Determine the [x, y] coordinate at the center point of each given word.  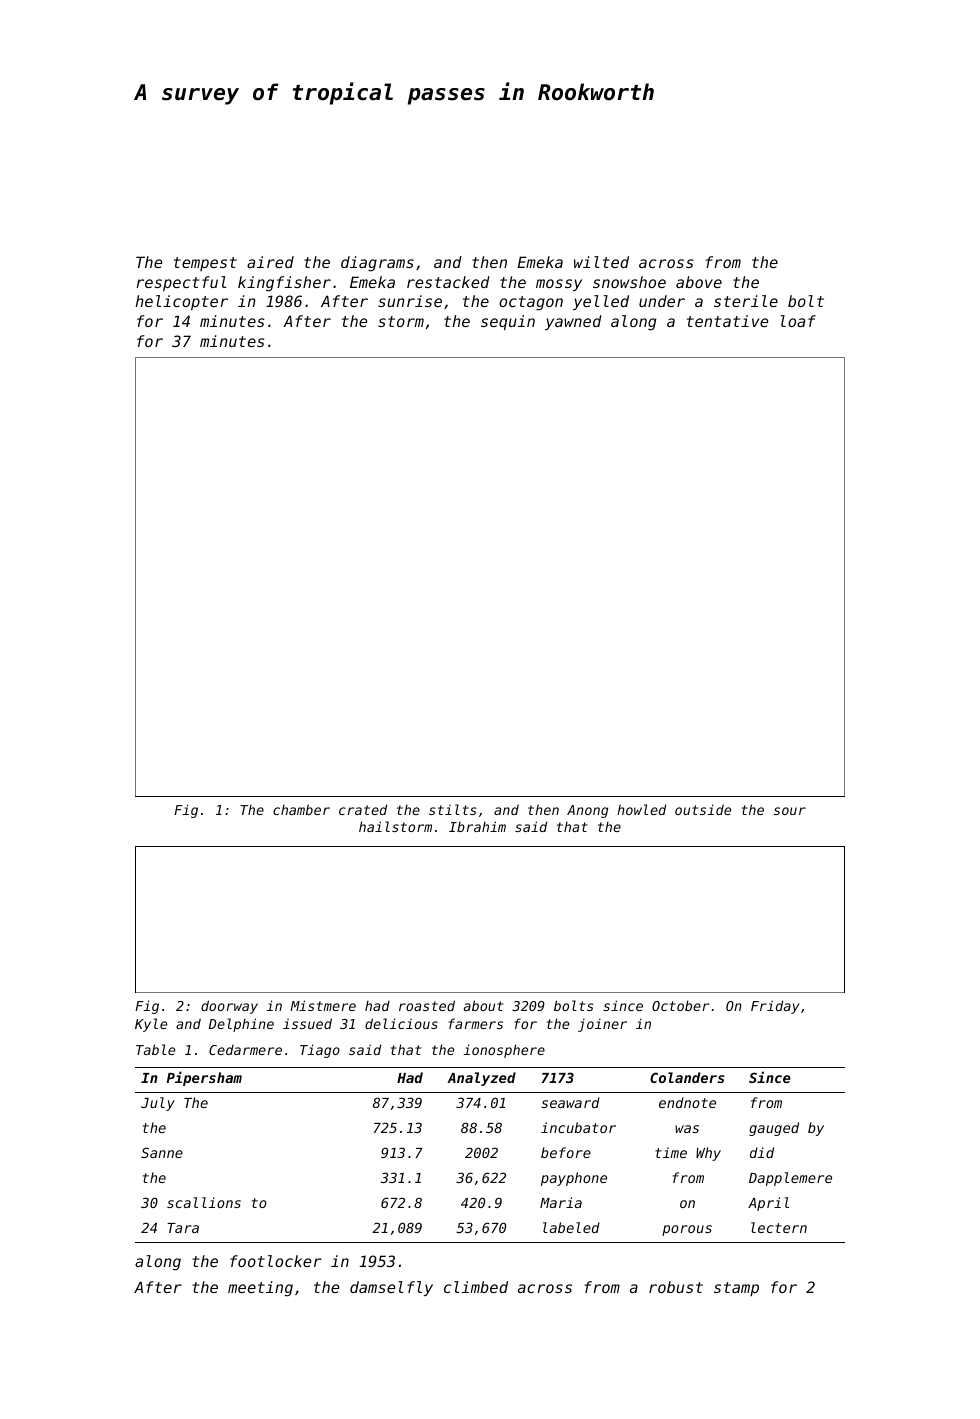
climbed [476, 1287]
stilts [453, 809]
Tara [183, 1228]
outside [703, 809]
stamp [736, 1289]
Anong [587, 811]
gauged [774, 1129]
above [699, 282]
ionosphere [504, 1051]
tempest [205, 264]
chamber [301, 809]
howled [641, 809]
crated [363, 809]
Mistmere [323, 1005]
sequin [508, 322]
